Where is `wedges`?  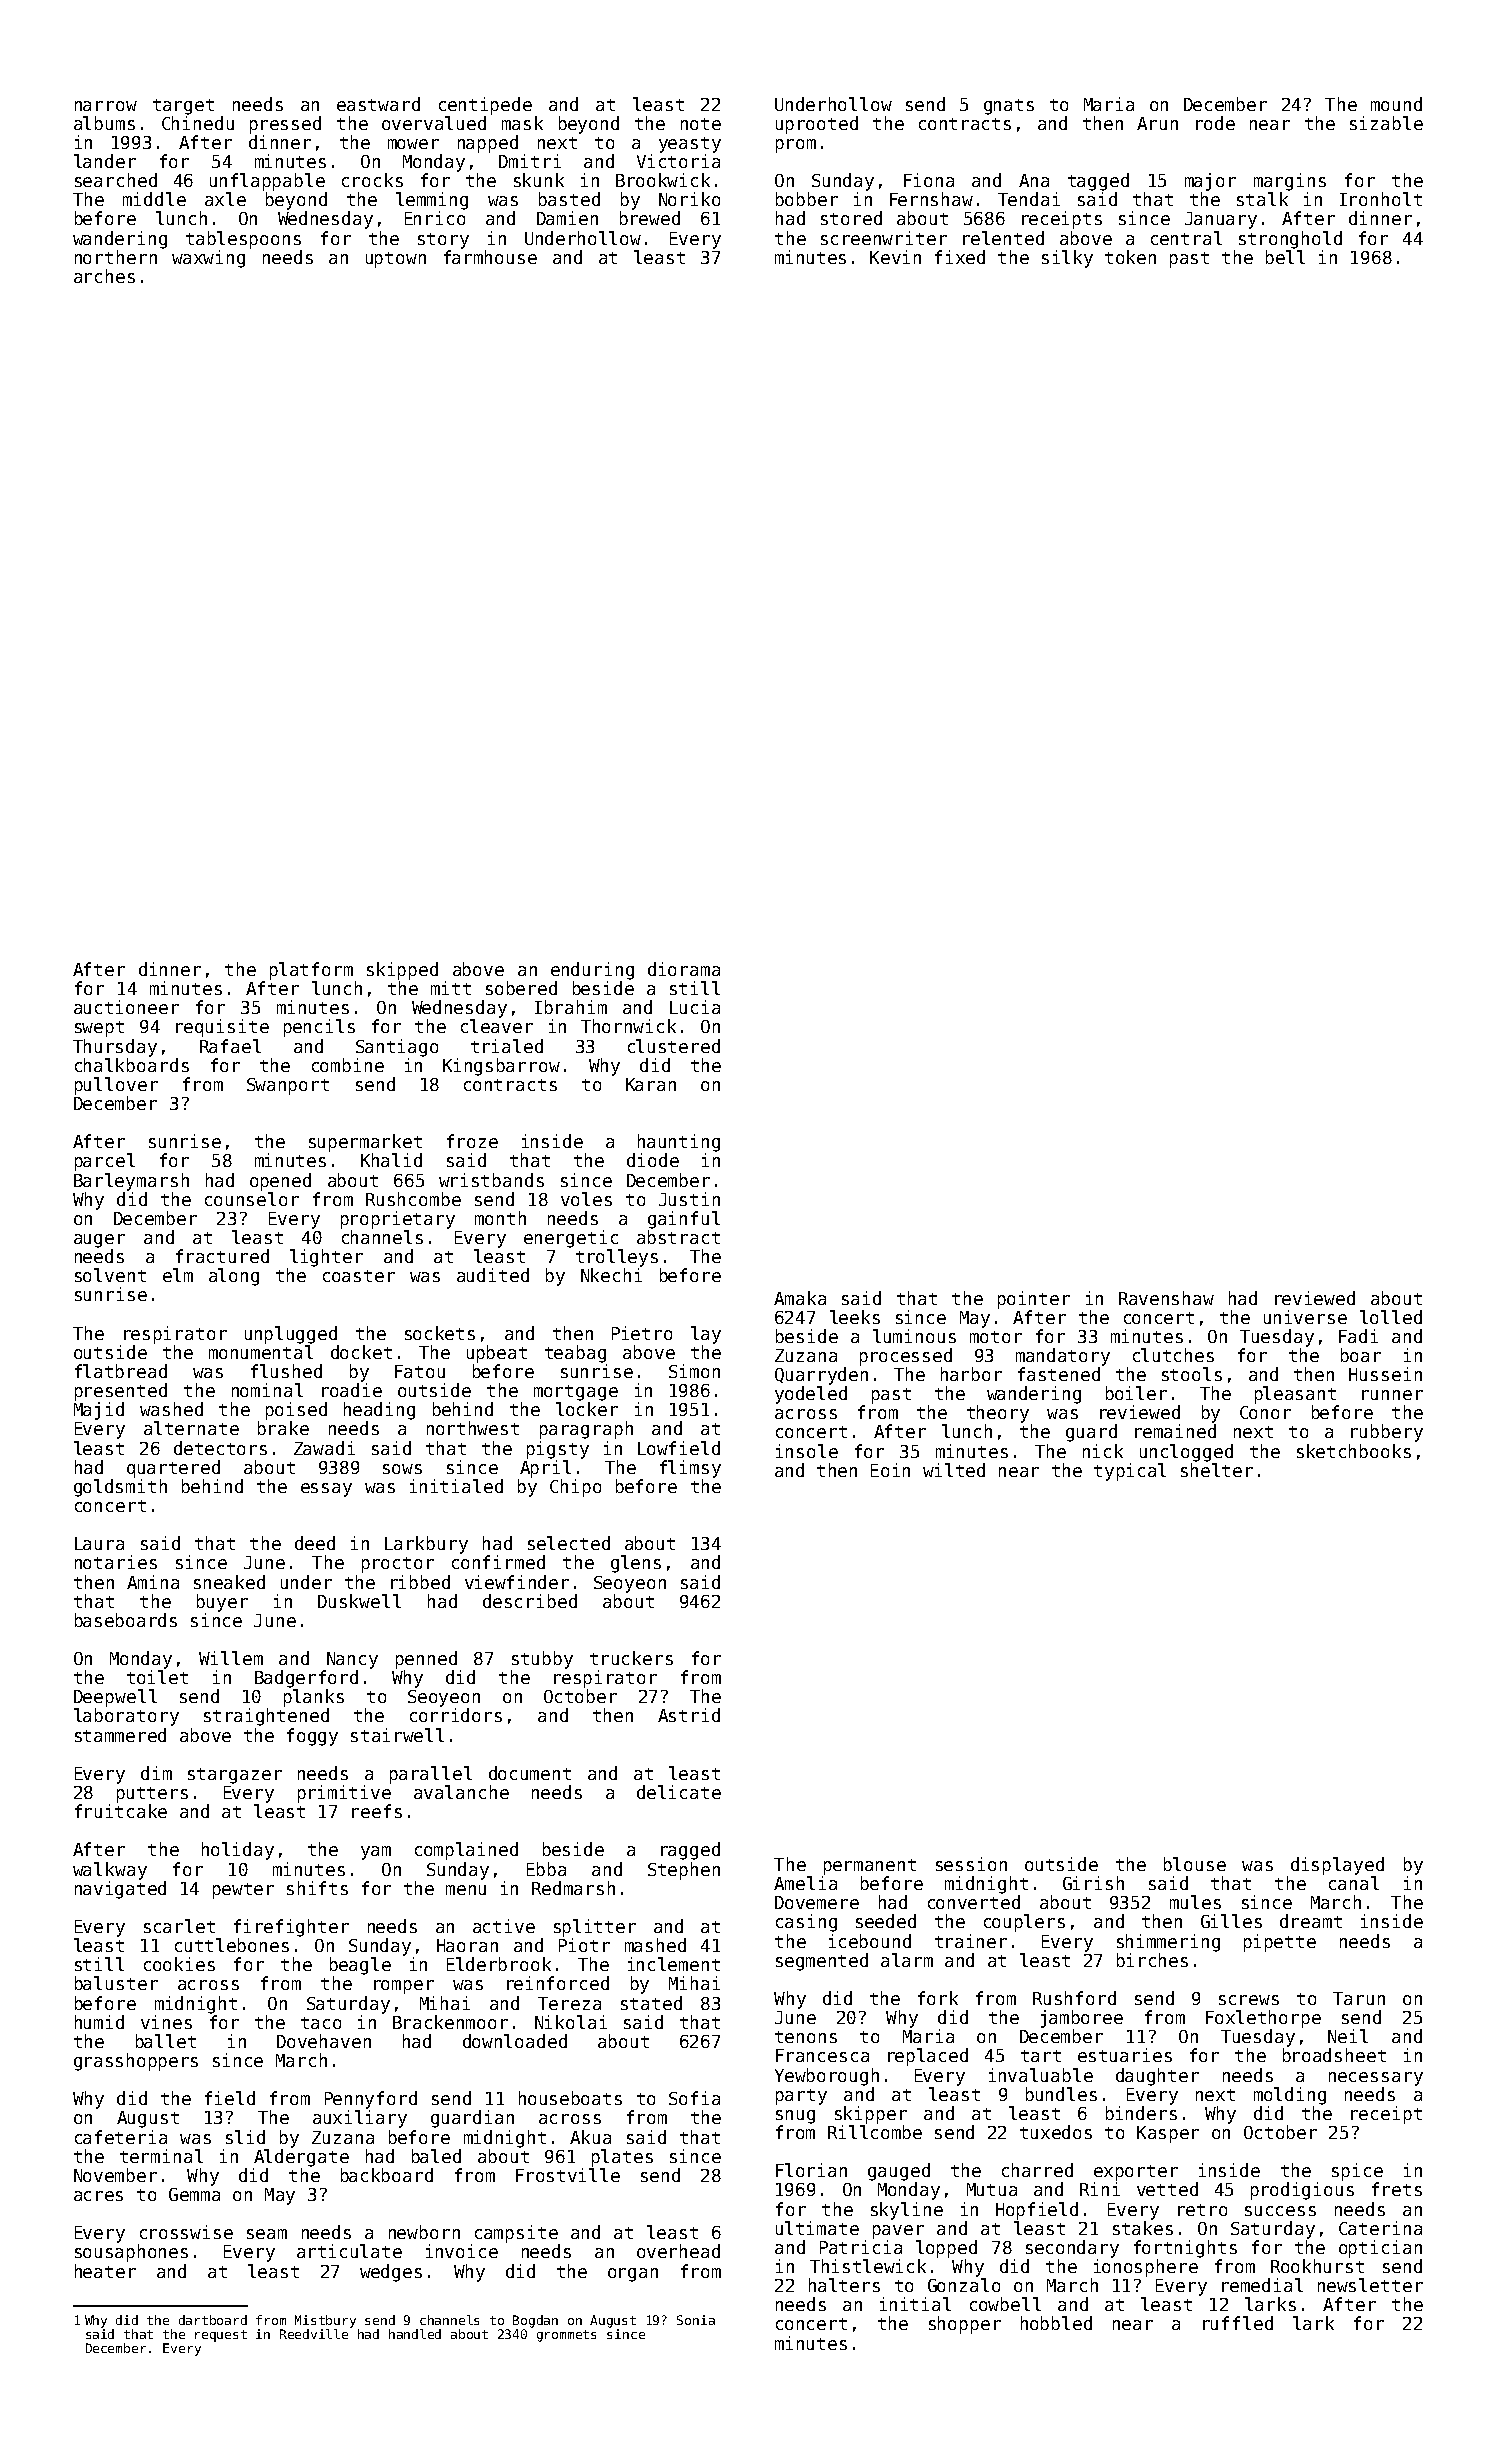 wedges is located at coordinates (391, 2273).
